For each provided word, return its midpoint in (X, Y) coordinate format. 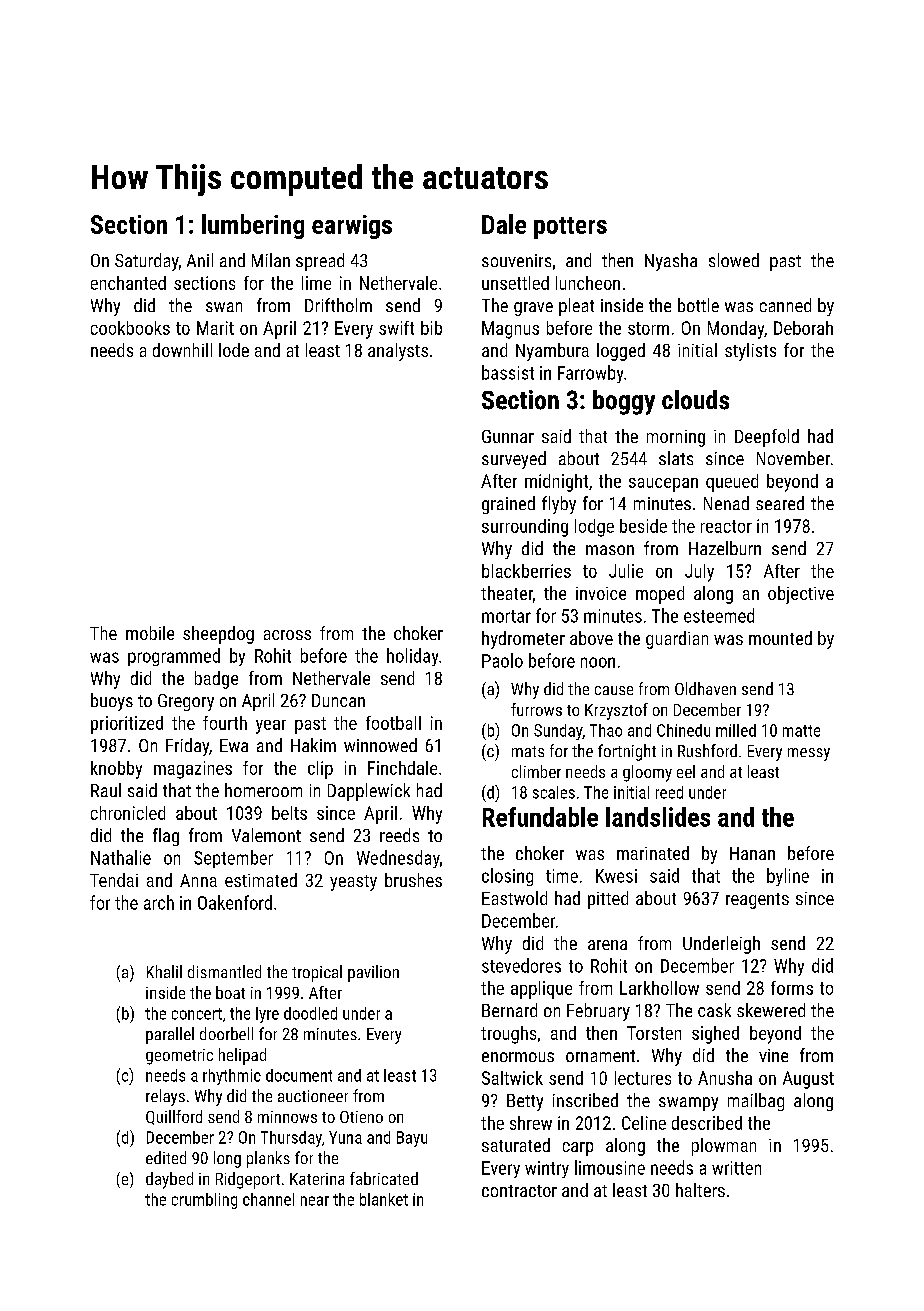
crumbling (204, 1201)
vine (773, 1055)
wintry (547, 1169)
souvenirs (516, 260)
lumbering (253, 226)
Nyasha (671, 262)
